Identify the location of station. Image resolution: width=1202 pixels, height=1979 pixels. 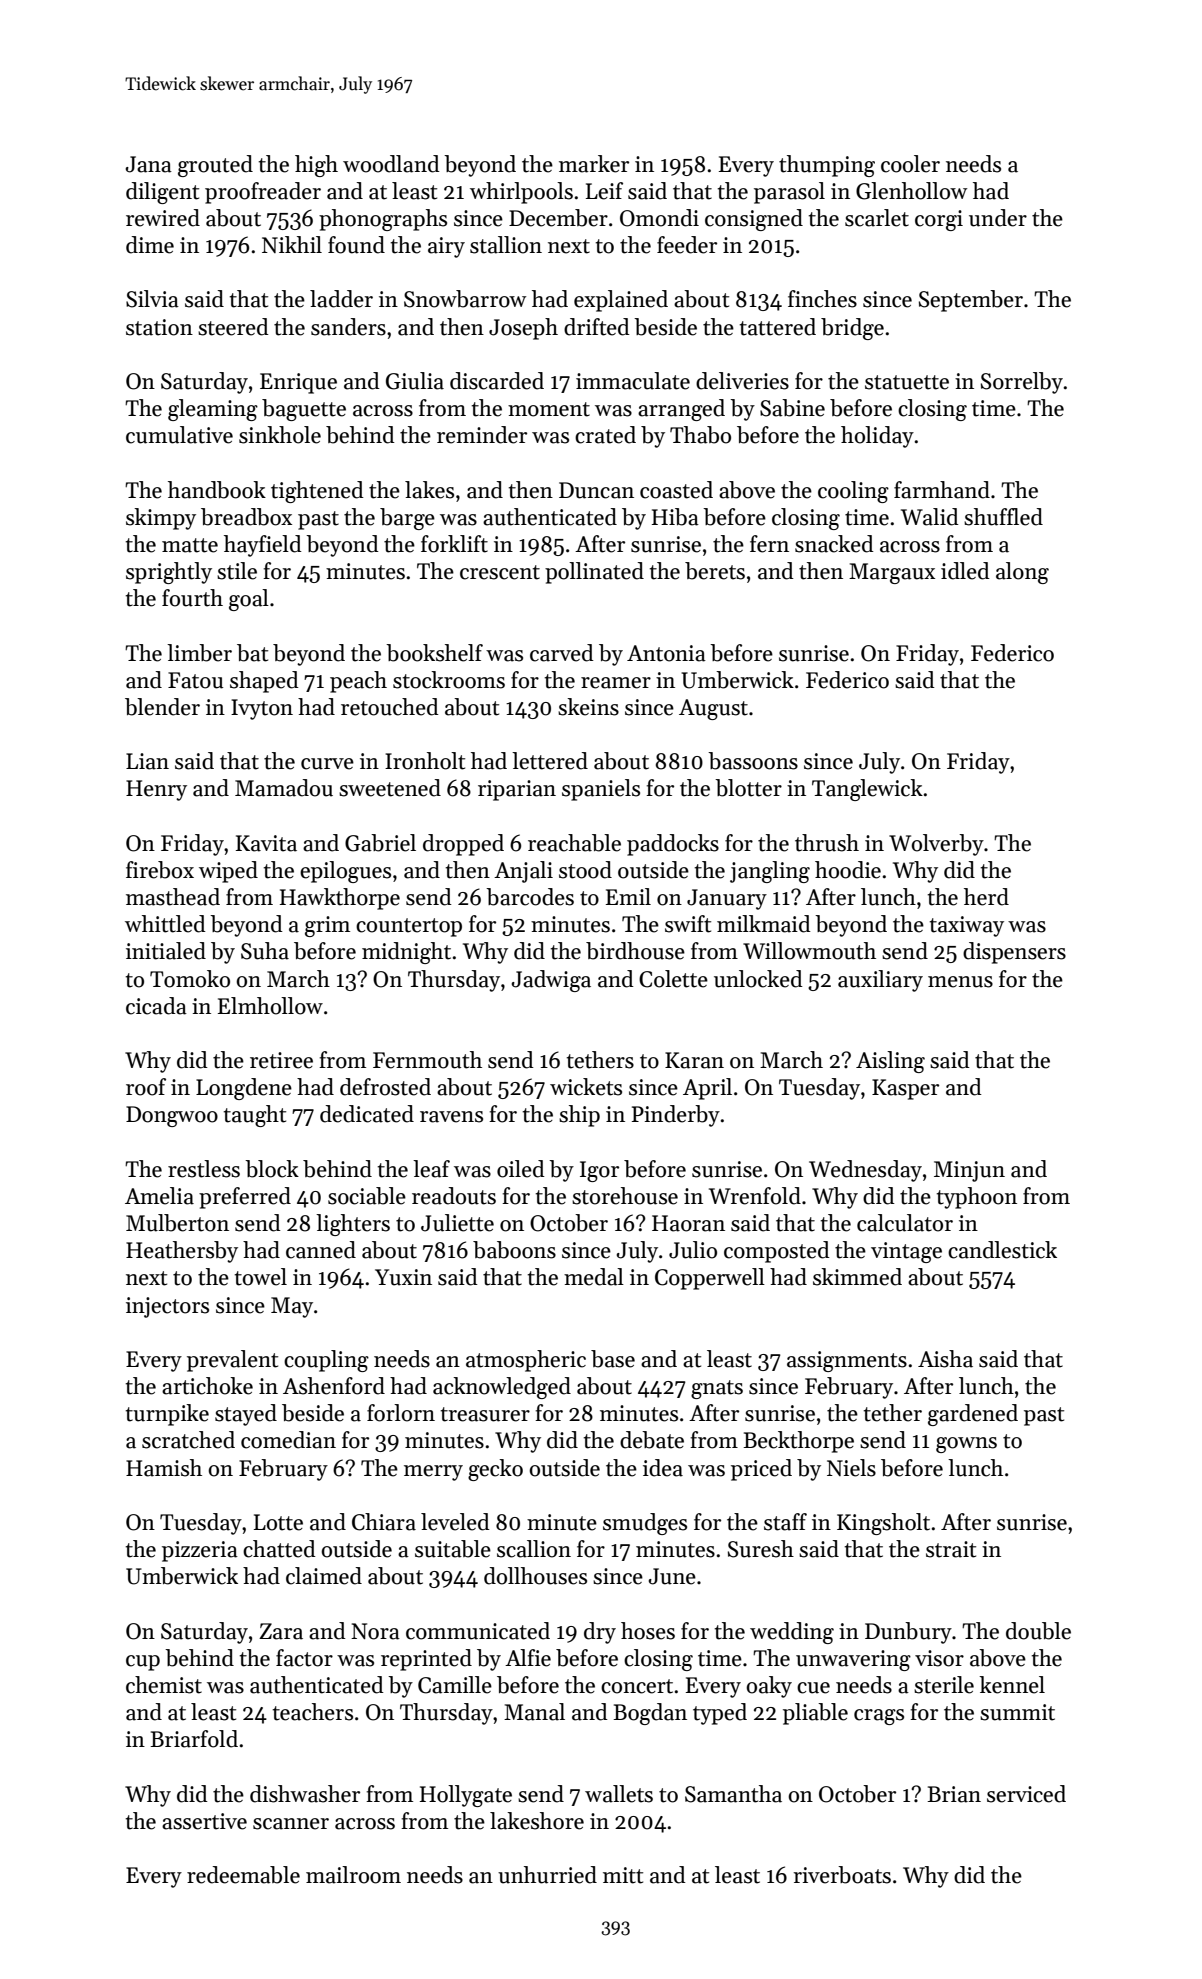
(159, 327).
